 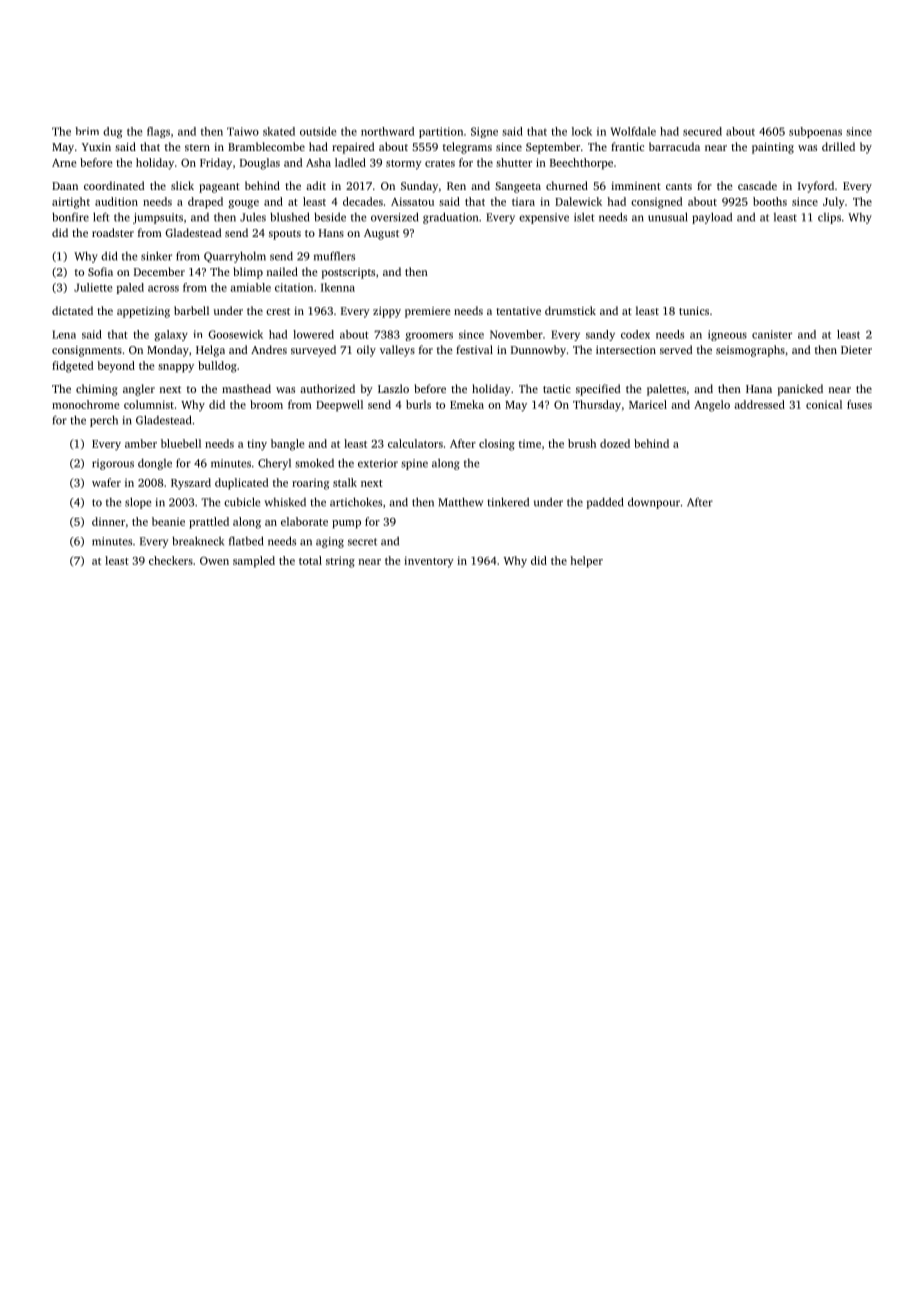 I want to click on broom, so click(x=266, y=404).
